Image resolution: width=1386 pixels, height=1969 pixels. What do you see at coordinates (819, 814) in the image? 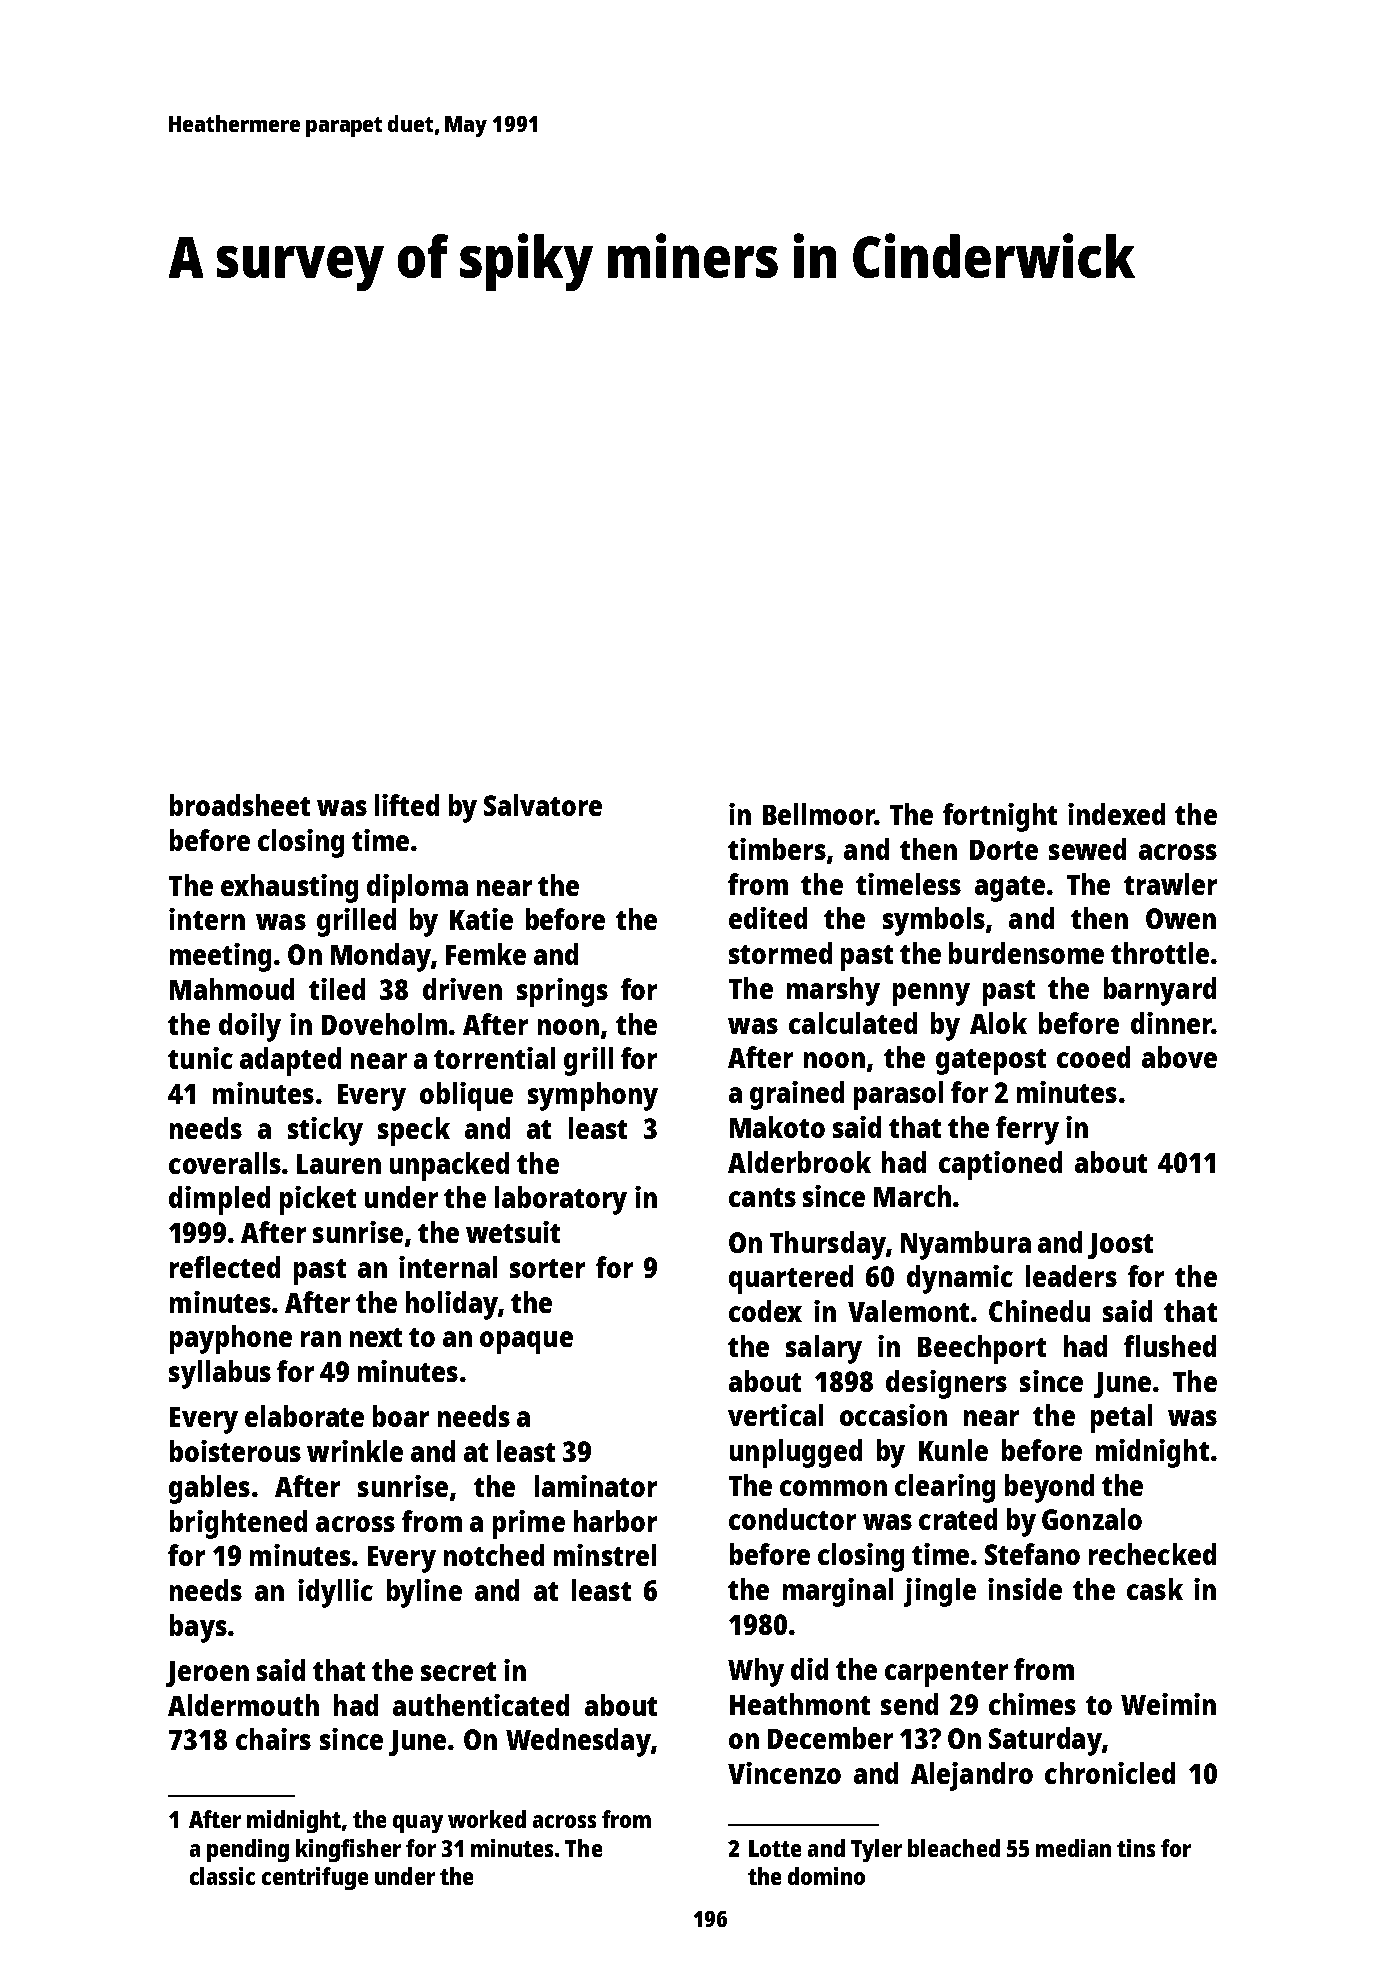
I see `Bellmoor` at bounding box center [819, 814].
